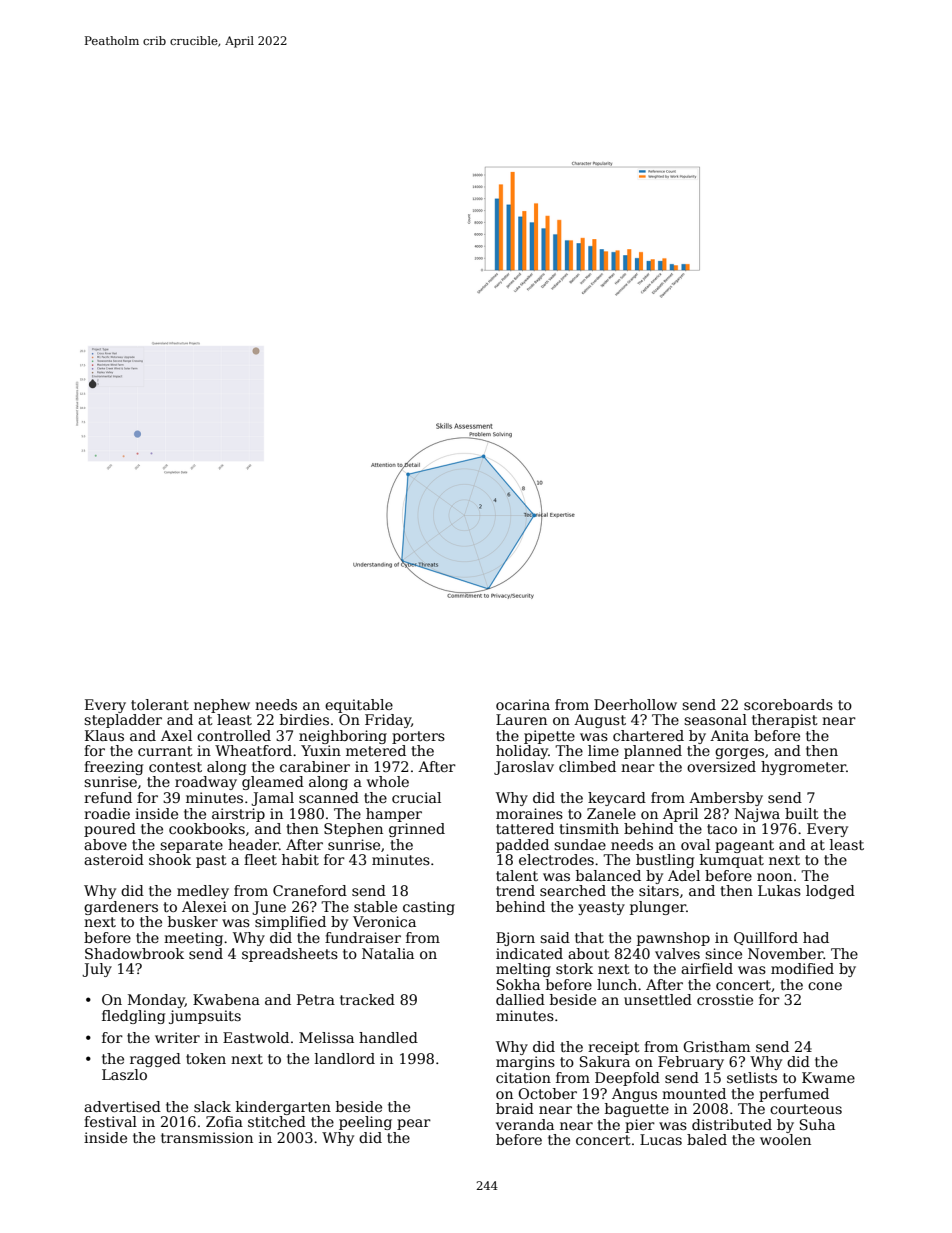 Image resolution: width=952 pixels, height=1233 pixels. I want to click on grinned, so click(417, 830).
